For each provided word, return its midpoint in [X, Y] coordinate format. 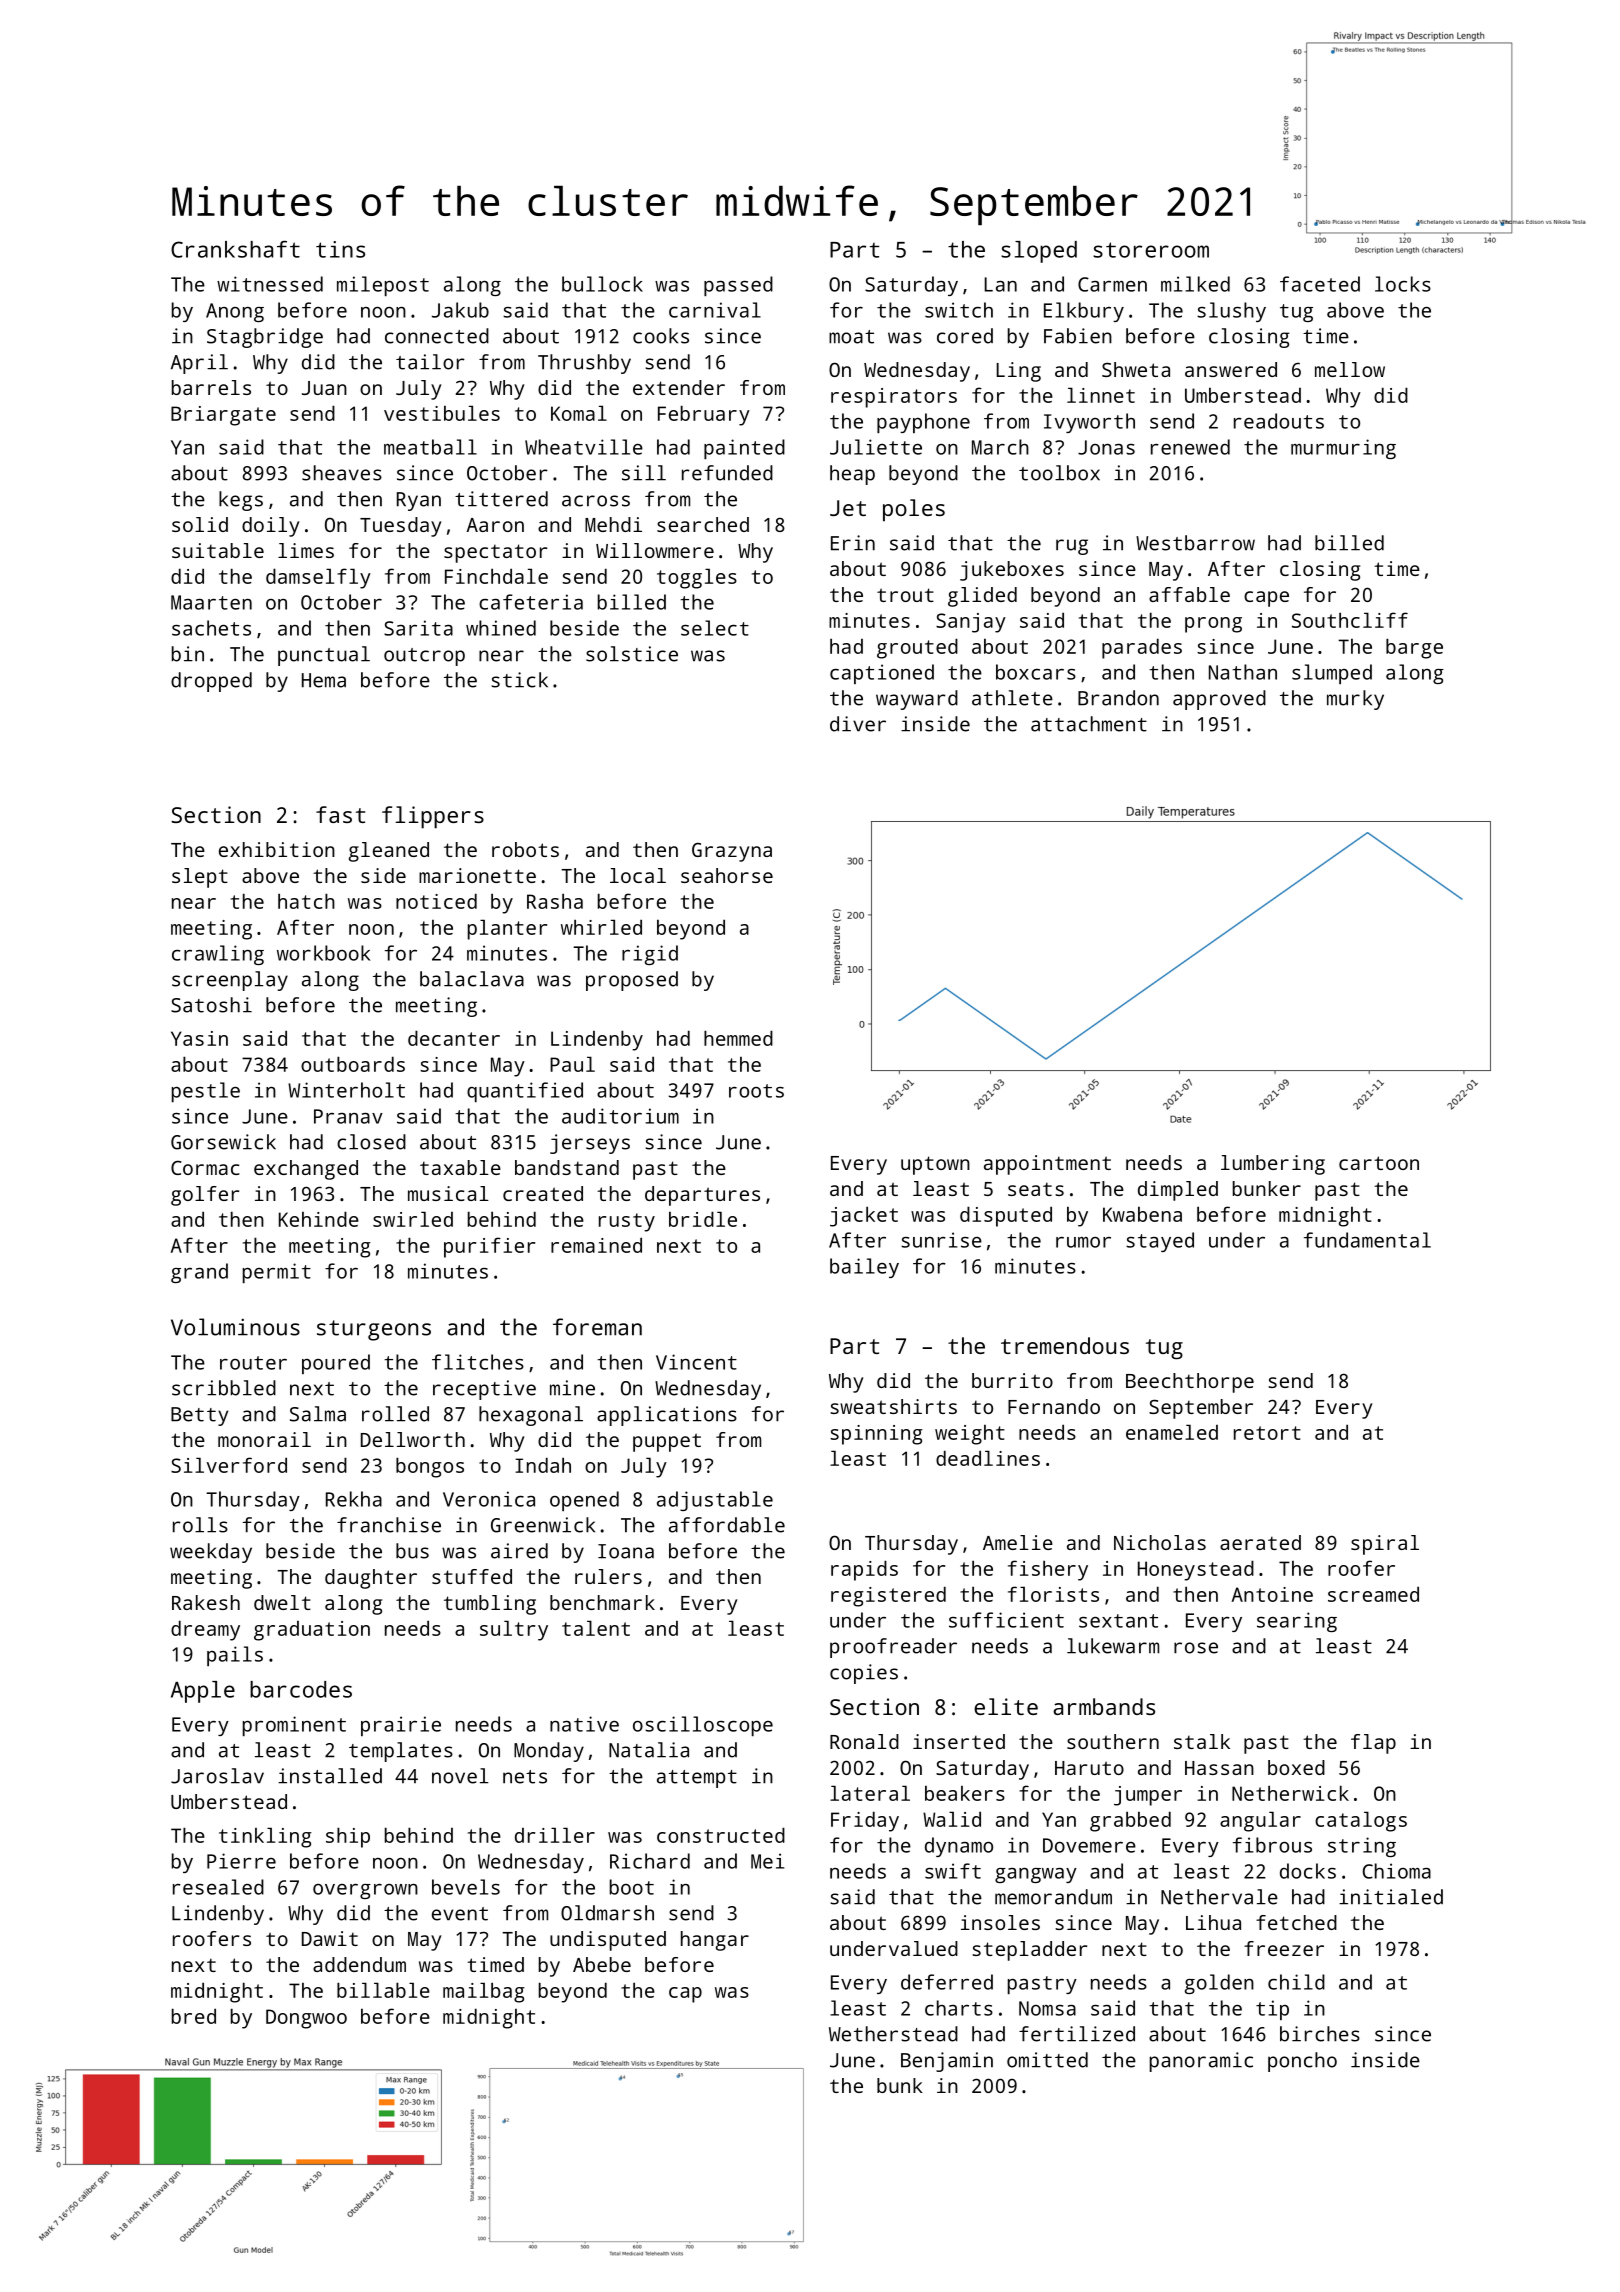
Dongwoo [306, 2019]
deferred [947, 1982]
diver [858, 724]
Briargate [223, 416]
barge [1414, 648]
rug [1072, 547]
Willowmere [655, 550]
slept [200, 878]
